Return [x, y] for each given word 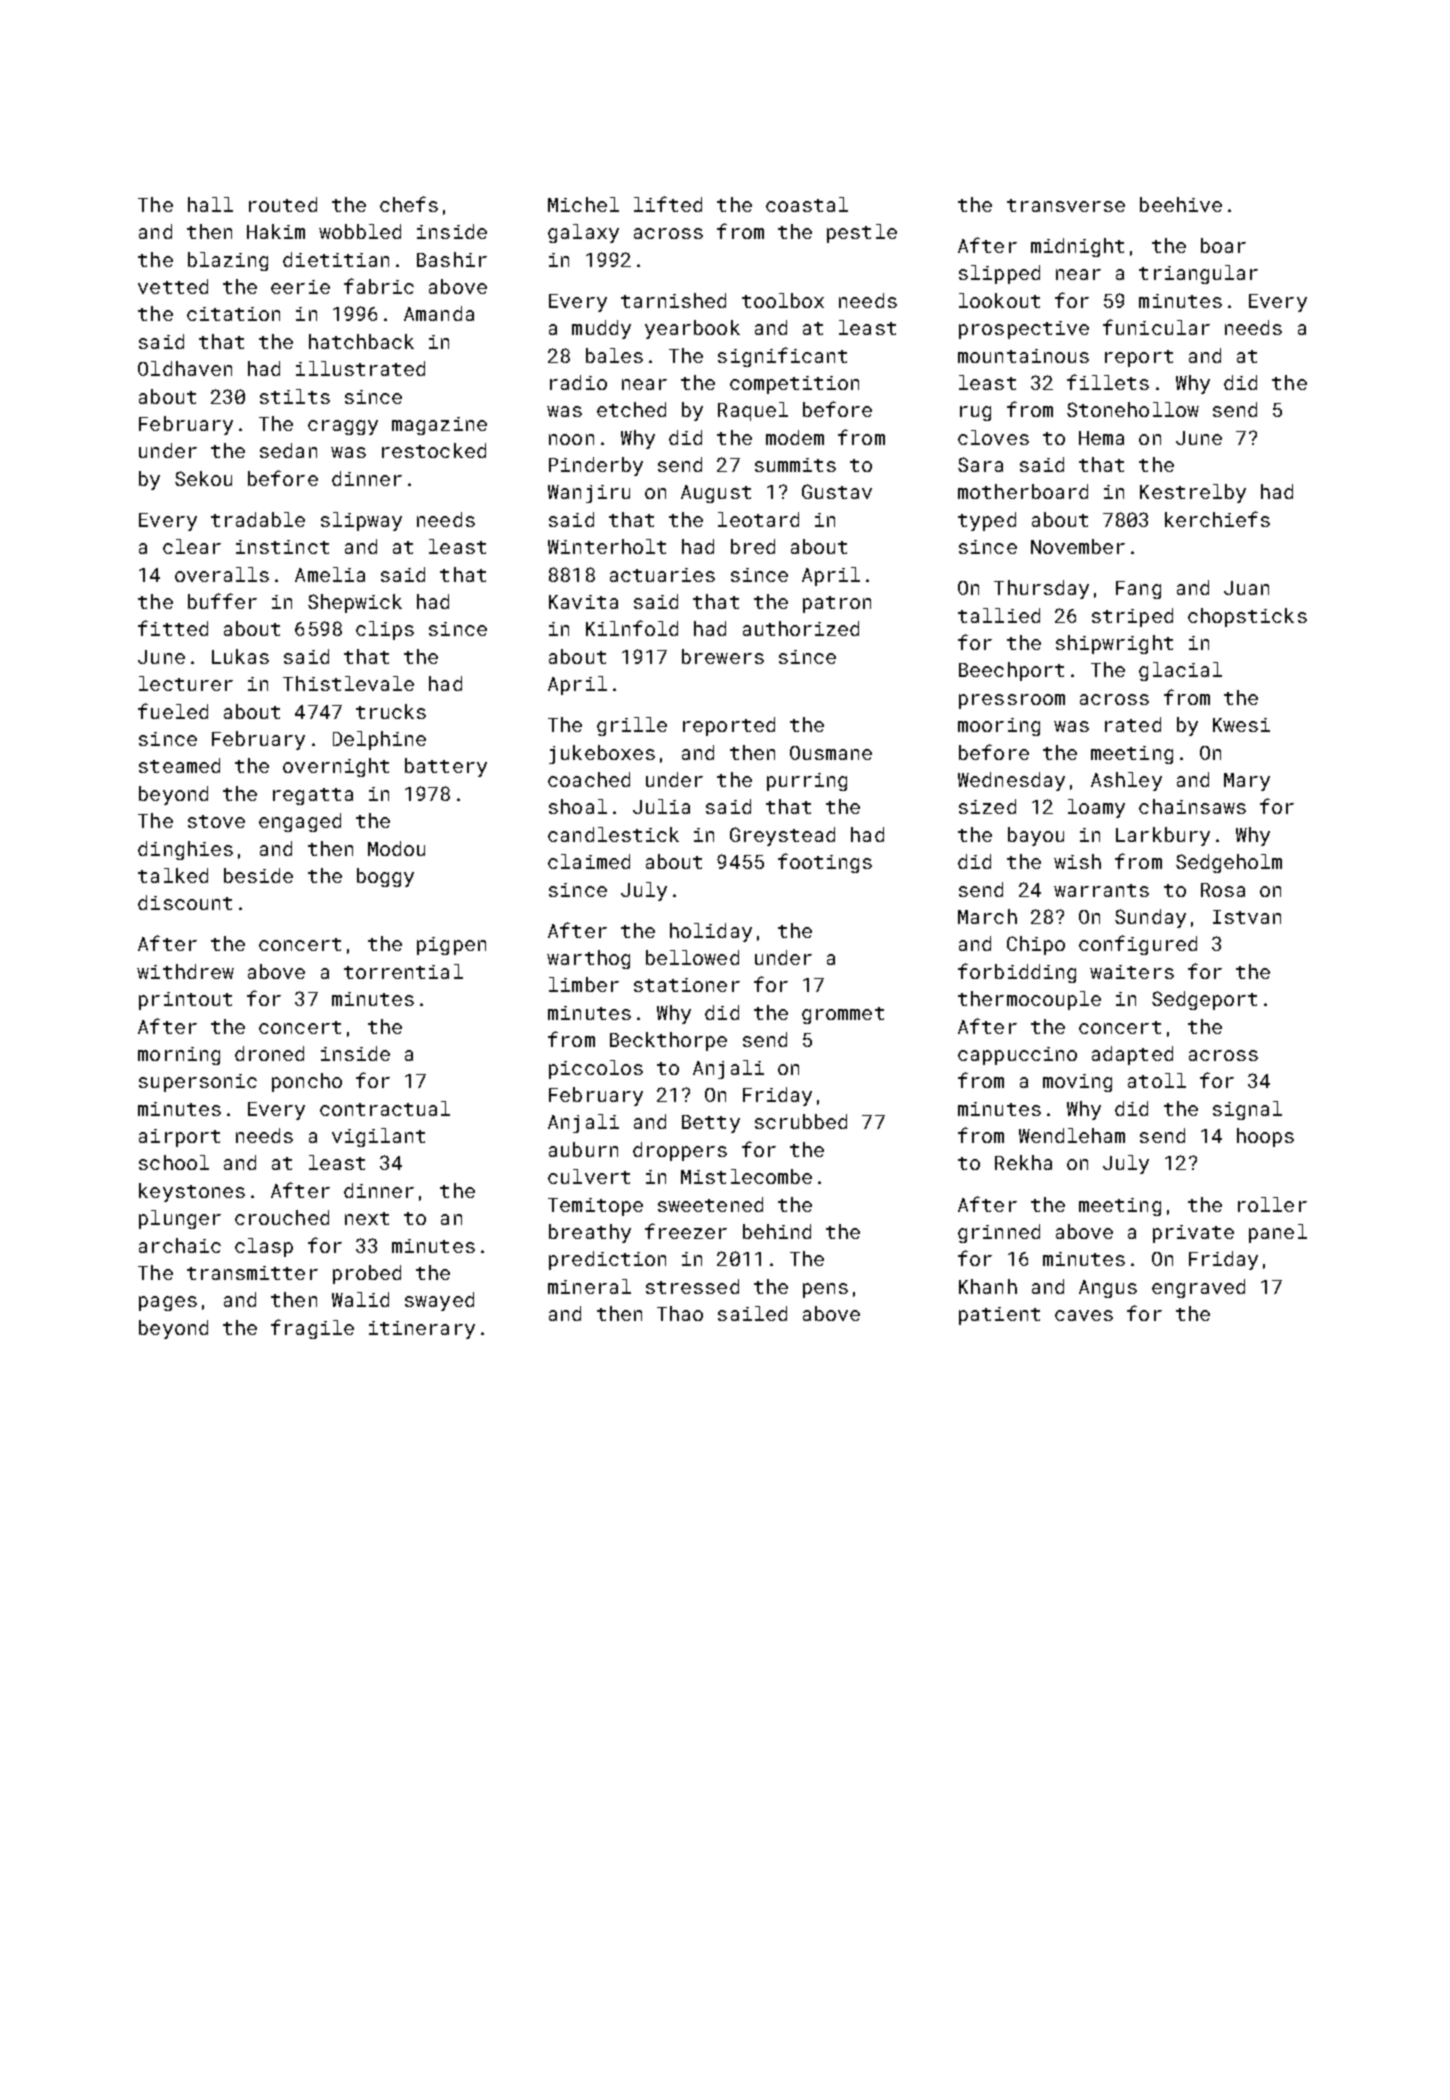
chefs [409, 204]
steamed [179, 765]
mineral [589, 1286]
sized [987, 806]
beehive [1181, 204]
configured [1138, 945]
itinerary [422, 1330]
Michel [583, 204]
